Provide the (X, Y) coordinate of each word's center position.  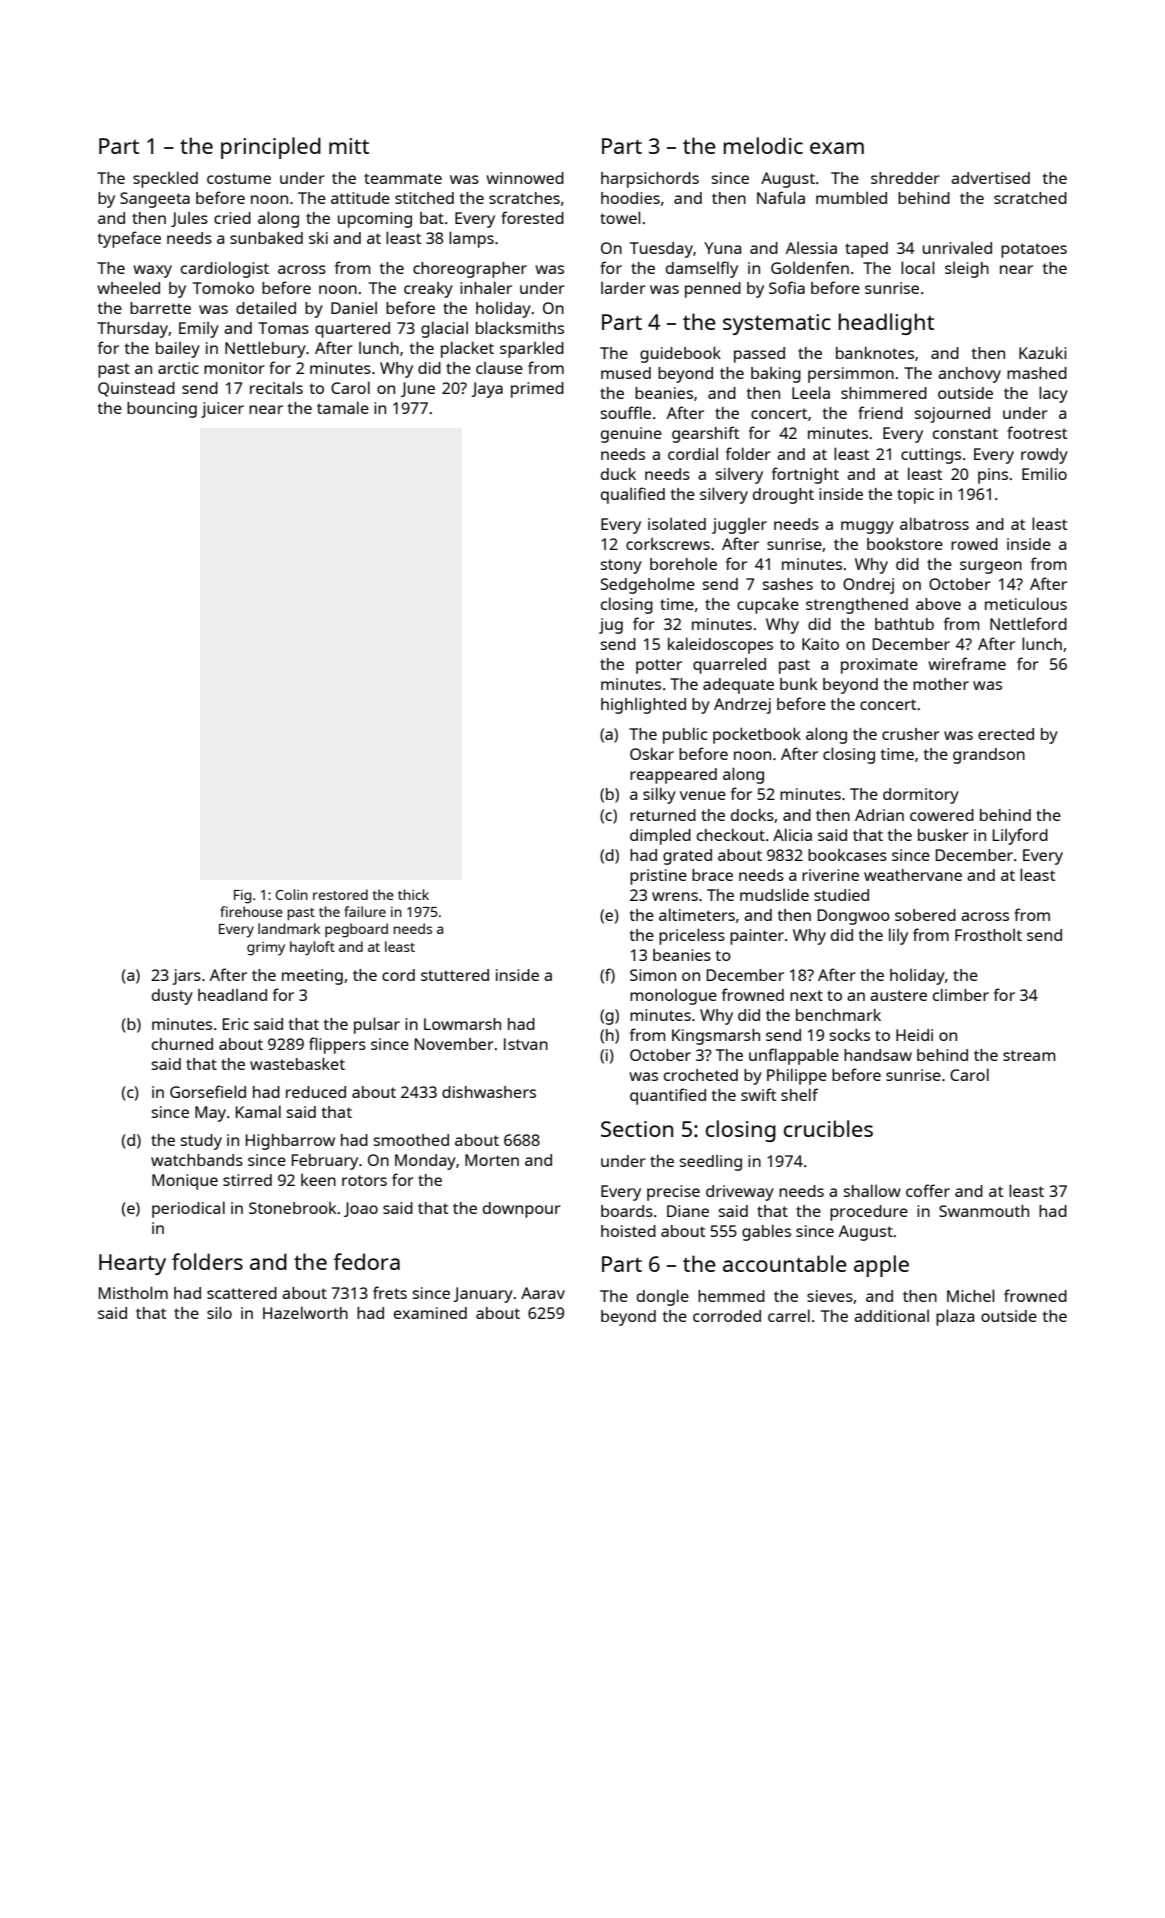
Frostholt (988, 935)
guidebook (680, 354)
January (483, 1295)
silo (219, 1312)
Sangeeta (155, 200)
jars (187, 977)
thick (413, 894)
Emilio (1044, 473)
